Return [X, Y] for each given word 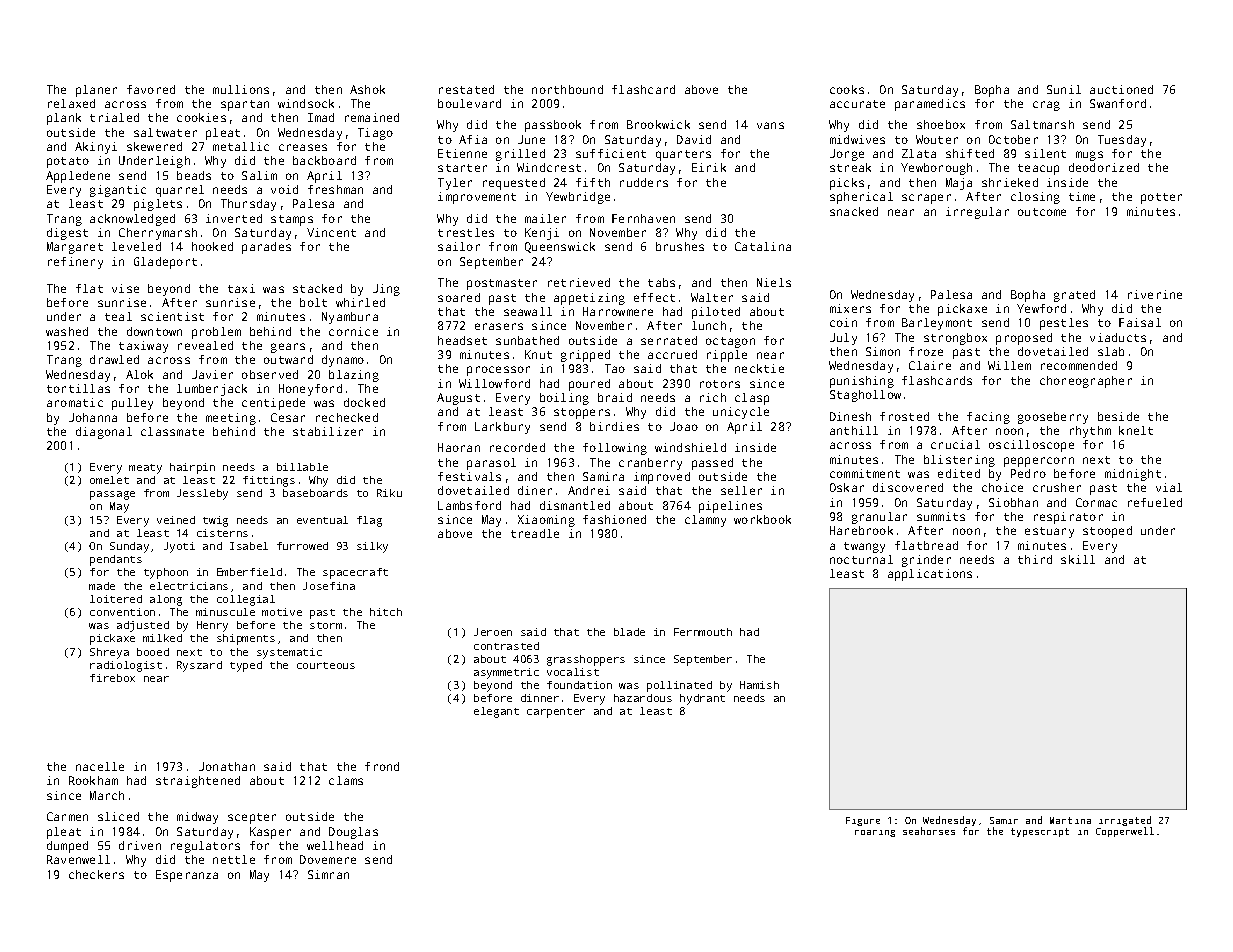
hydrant [702, 699]
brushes [680, 246]
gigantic [118, 191]
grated [1074, 296]
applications [930, 575]
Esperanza [187, 876]
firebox [112, 678]
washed [67, 331]
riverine [1155, 294]
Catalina [763, 246]
